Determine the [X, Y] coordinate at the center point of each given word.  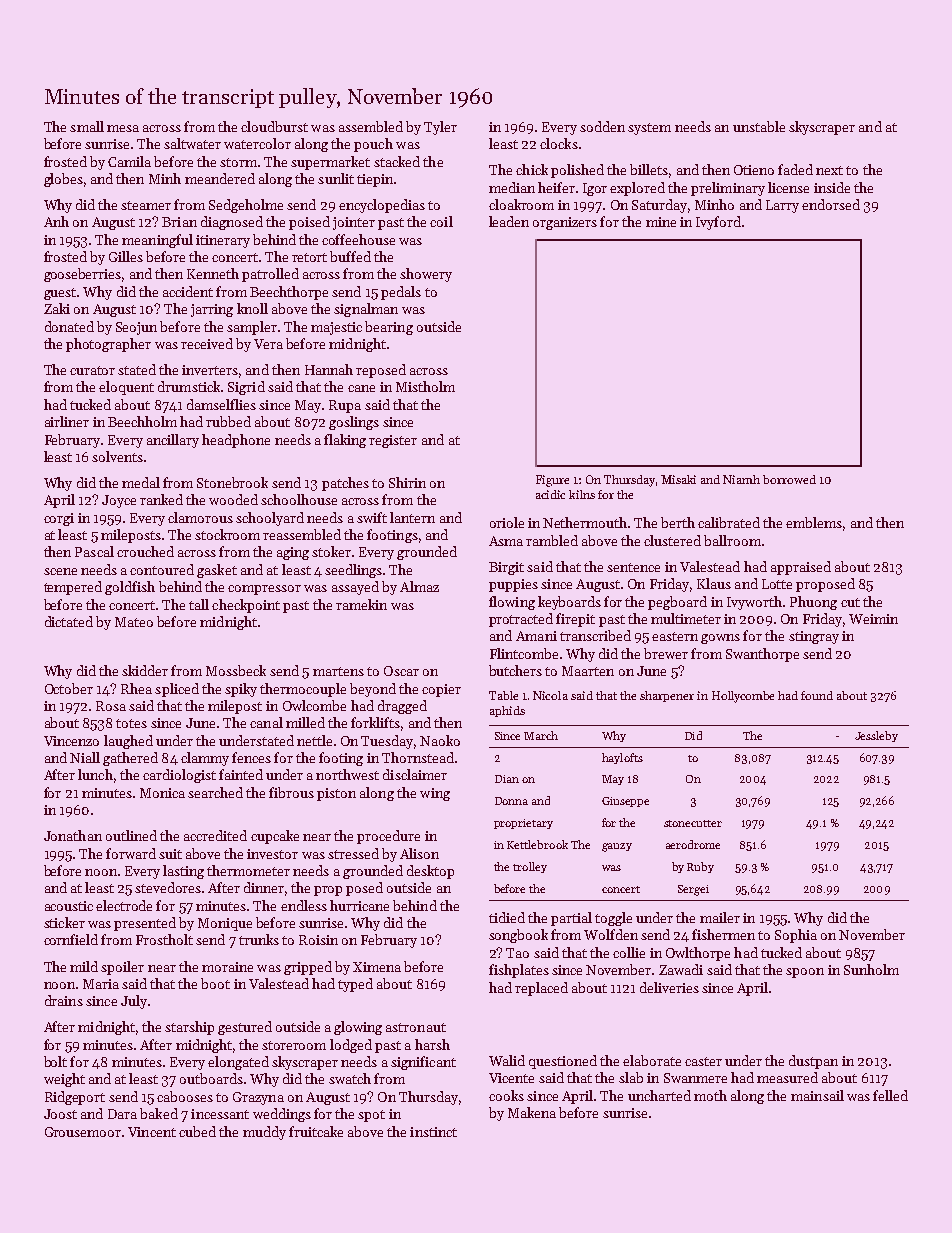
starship [189, 1028]
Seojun [136, 328]
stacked [397, 161]
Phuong [813, 603]
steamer [146, 205]
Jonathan [73, 835]
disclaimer [415, 774]
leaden [509, 221]
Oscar [401, 671]
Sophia [796, 936]
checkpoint [246, 606]
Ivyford [718, 223]
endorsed [831, 204]
